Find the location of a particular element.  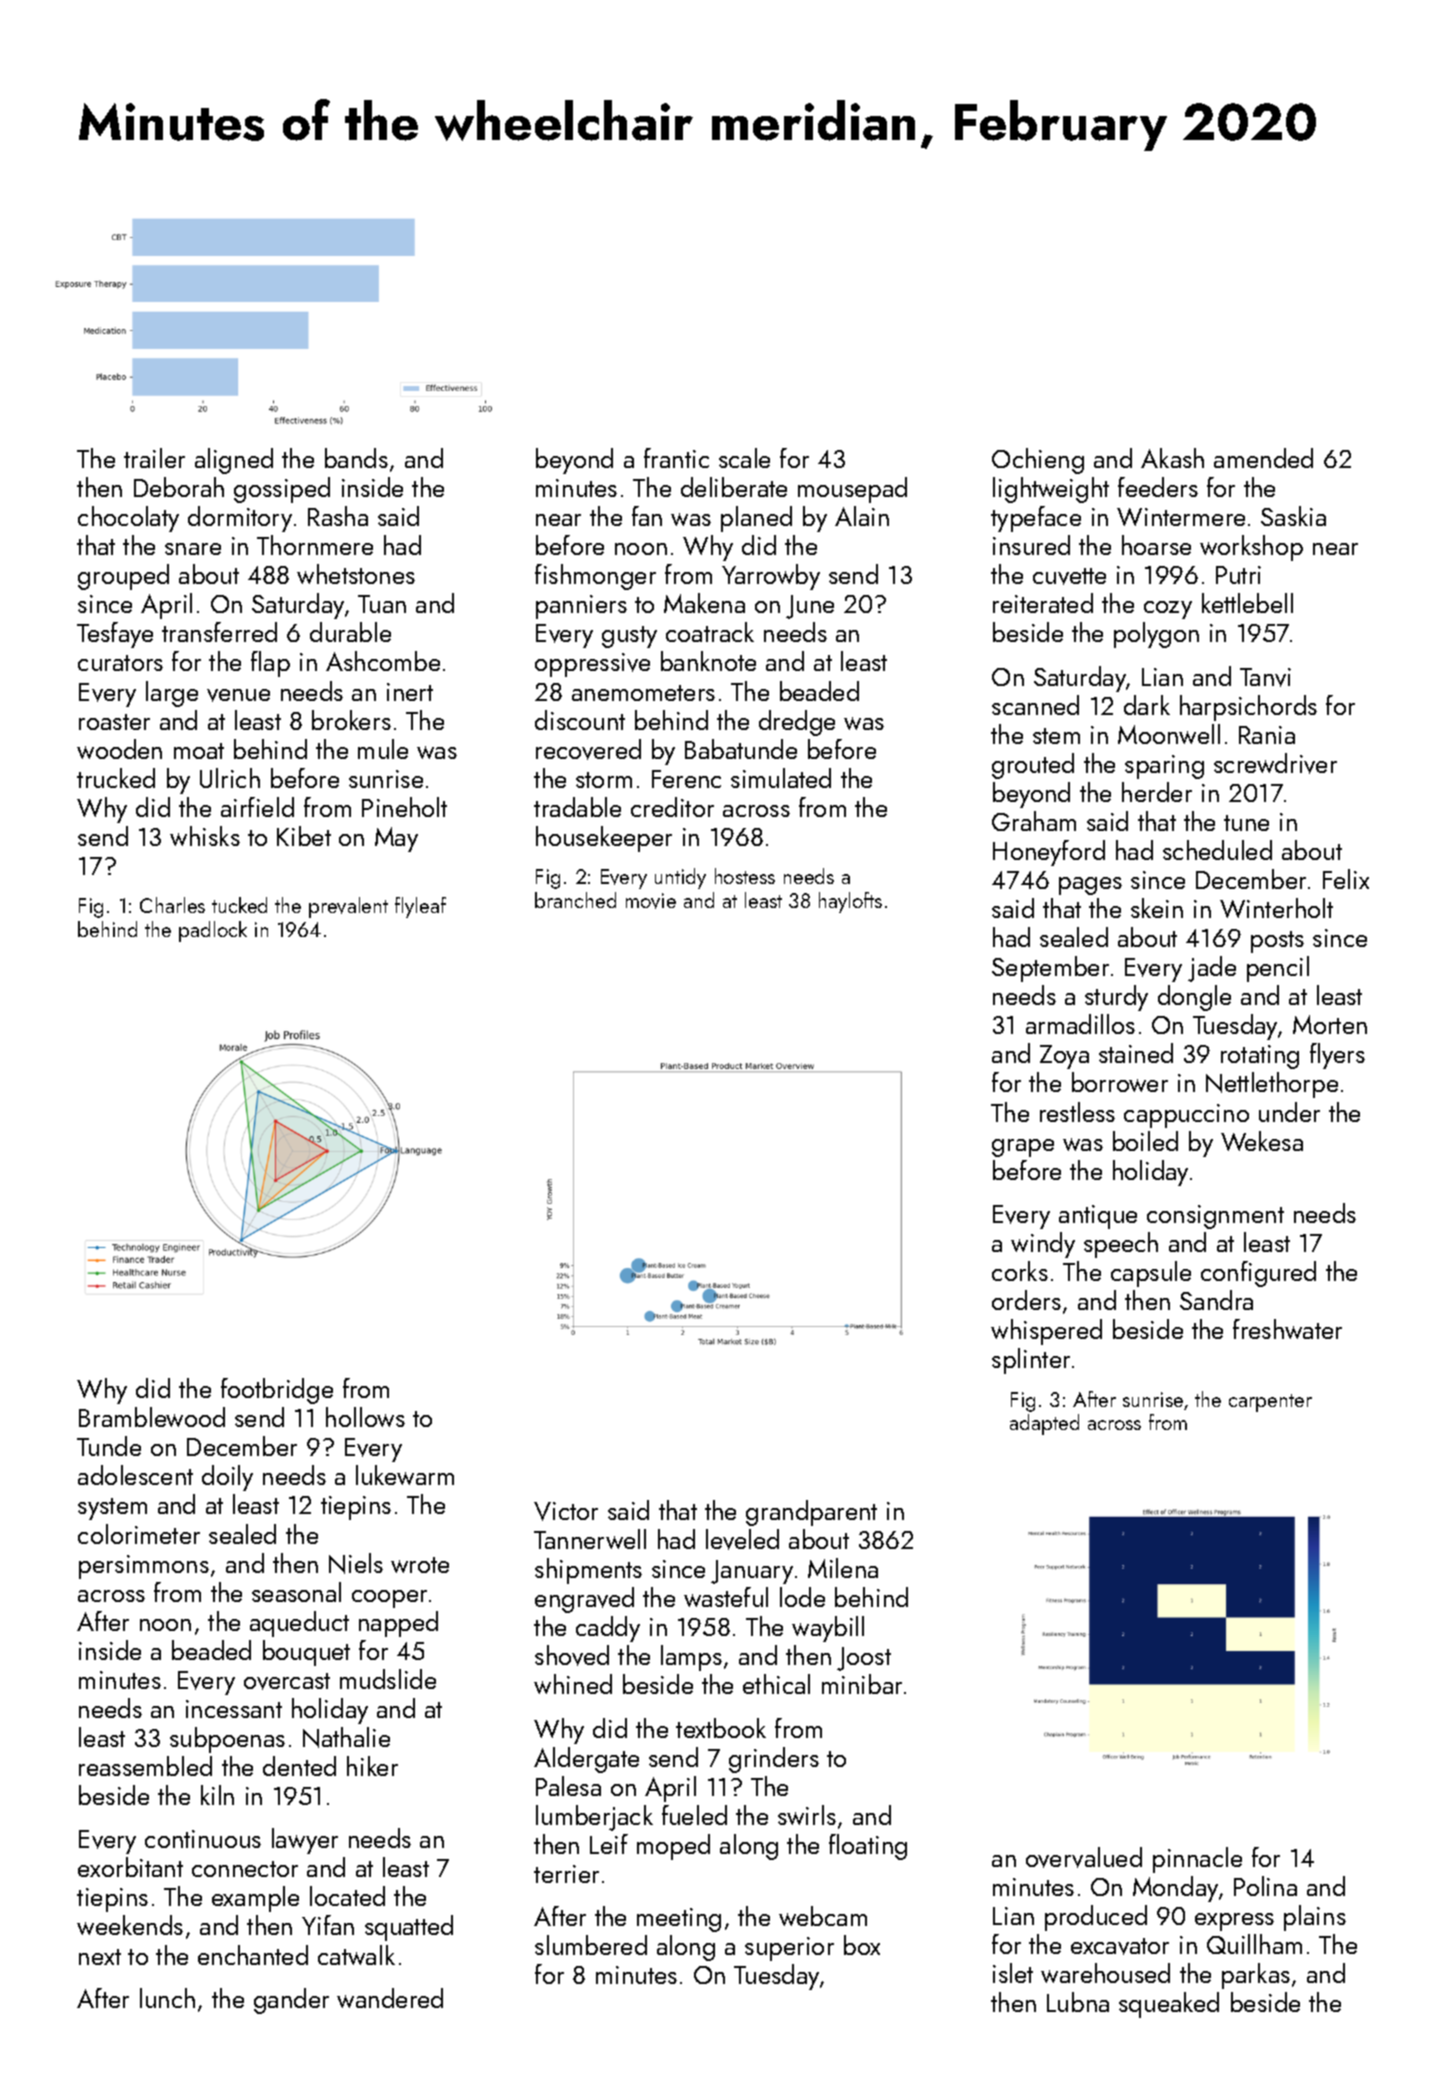

chocolaty is located at coordinates (128, 519).
